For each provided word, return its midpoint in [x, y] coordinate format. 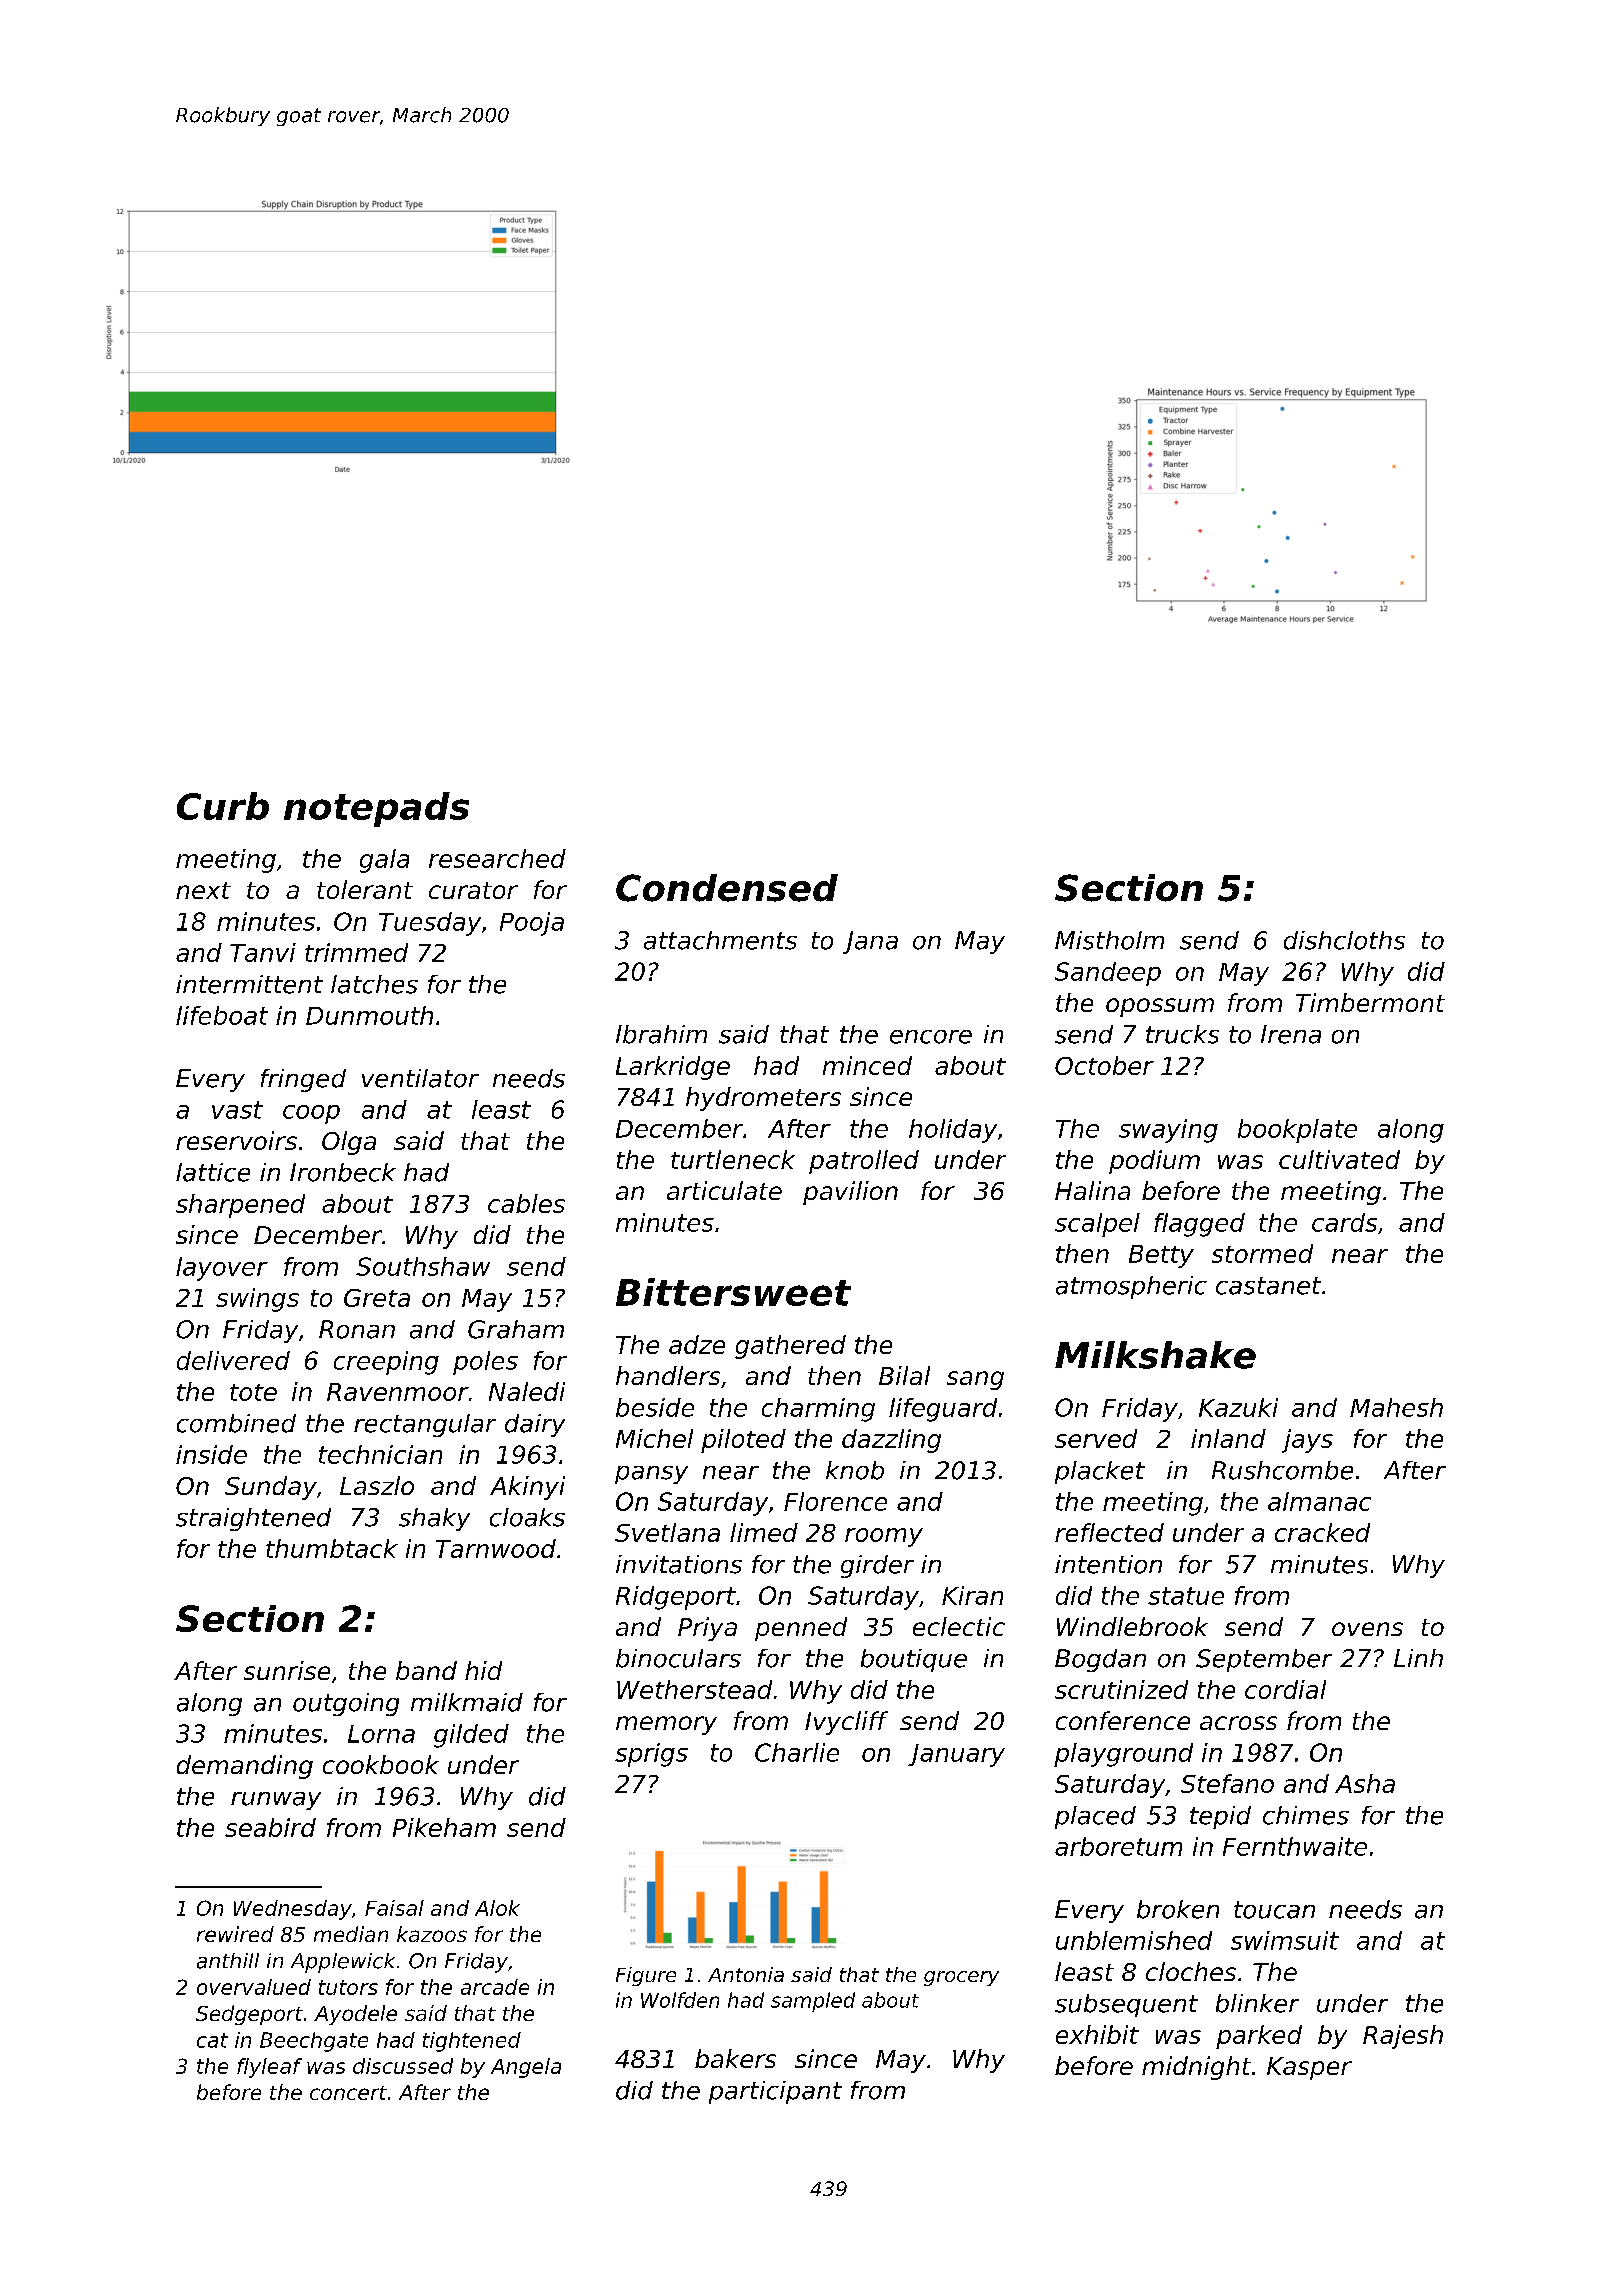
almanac [1319, 1501]
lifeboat [222, 1015]
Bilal [904, 1375]
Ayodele [355, 2015]
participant [775, 2092]
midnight [1196, 2068]
